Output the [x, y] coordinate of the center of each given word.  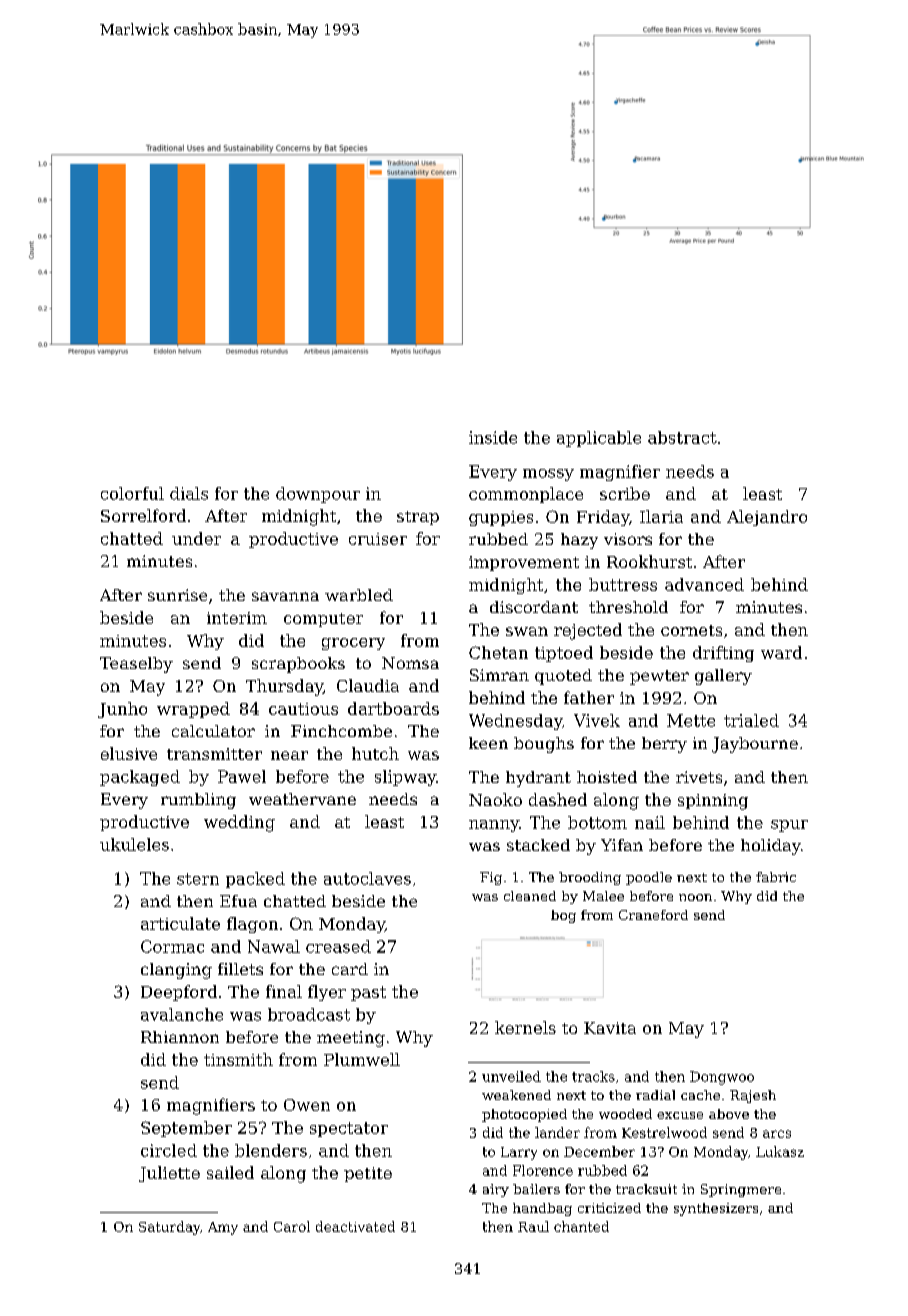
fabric [776, 877]
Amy [223, 1228]
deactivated [355, 1226]
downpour [318, 495]
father [589, 697]
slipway [405, 778]
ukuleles [134, 844]
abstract [682, 437]
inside [493, 437]
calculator [213, 731]
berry [664, 745]
